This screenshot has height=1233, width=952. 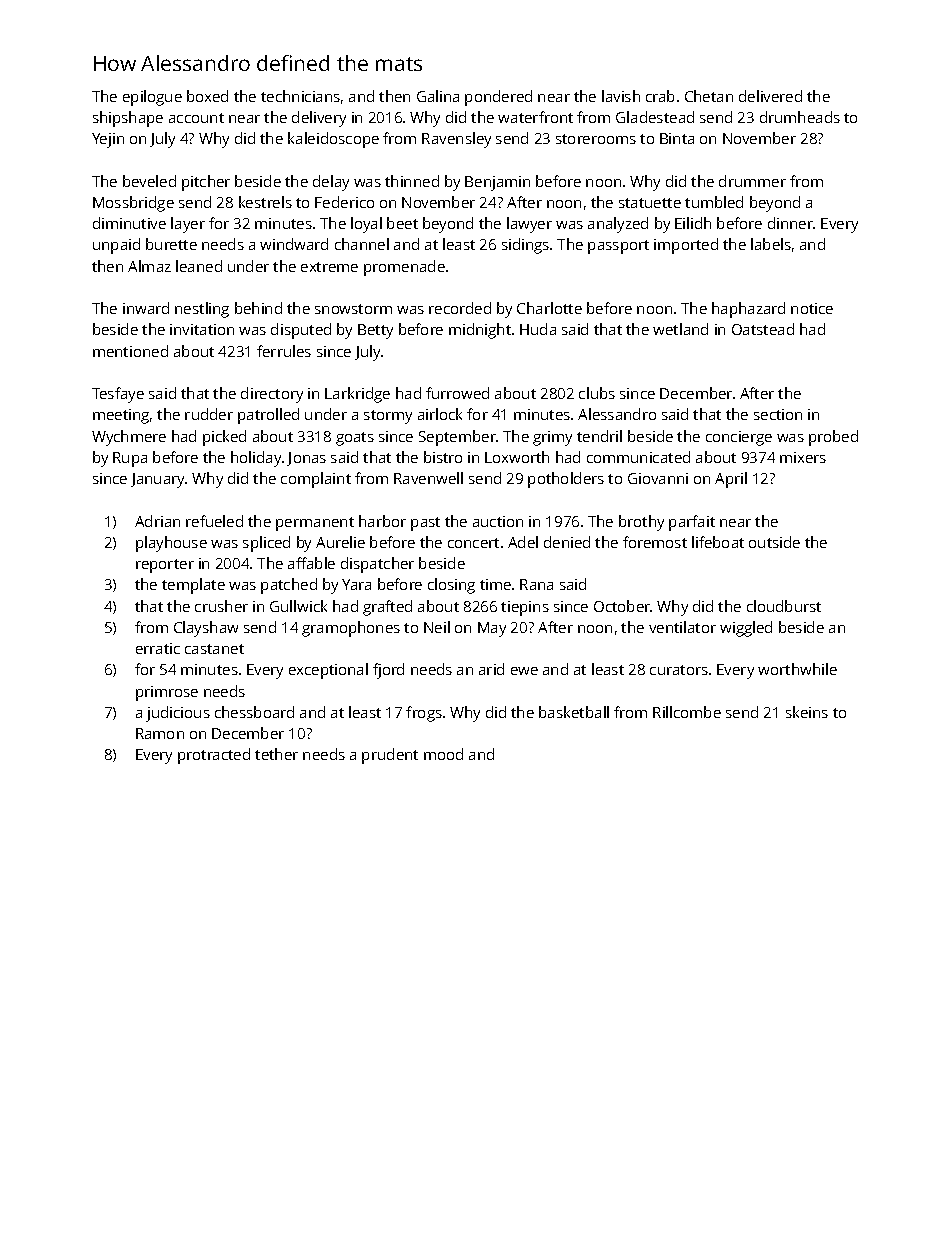 I want to click on potholders, so click(x=566, y=480).
